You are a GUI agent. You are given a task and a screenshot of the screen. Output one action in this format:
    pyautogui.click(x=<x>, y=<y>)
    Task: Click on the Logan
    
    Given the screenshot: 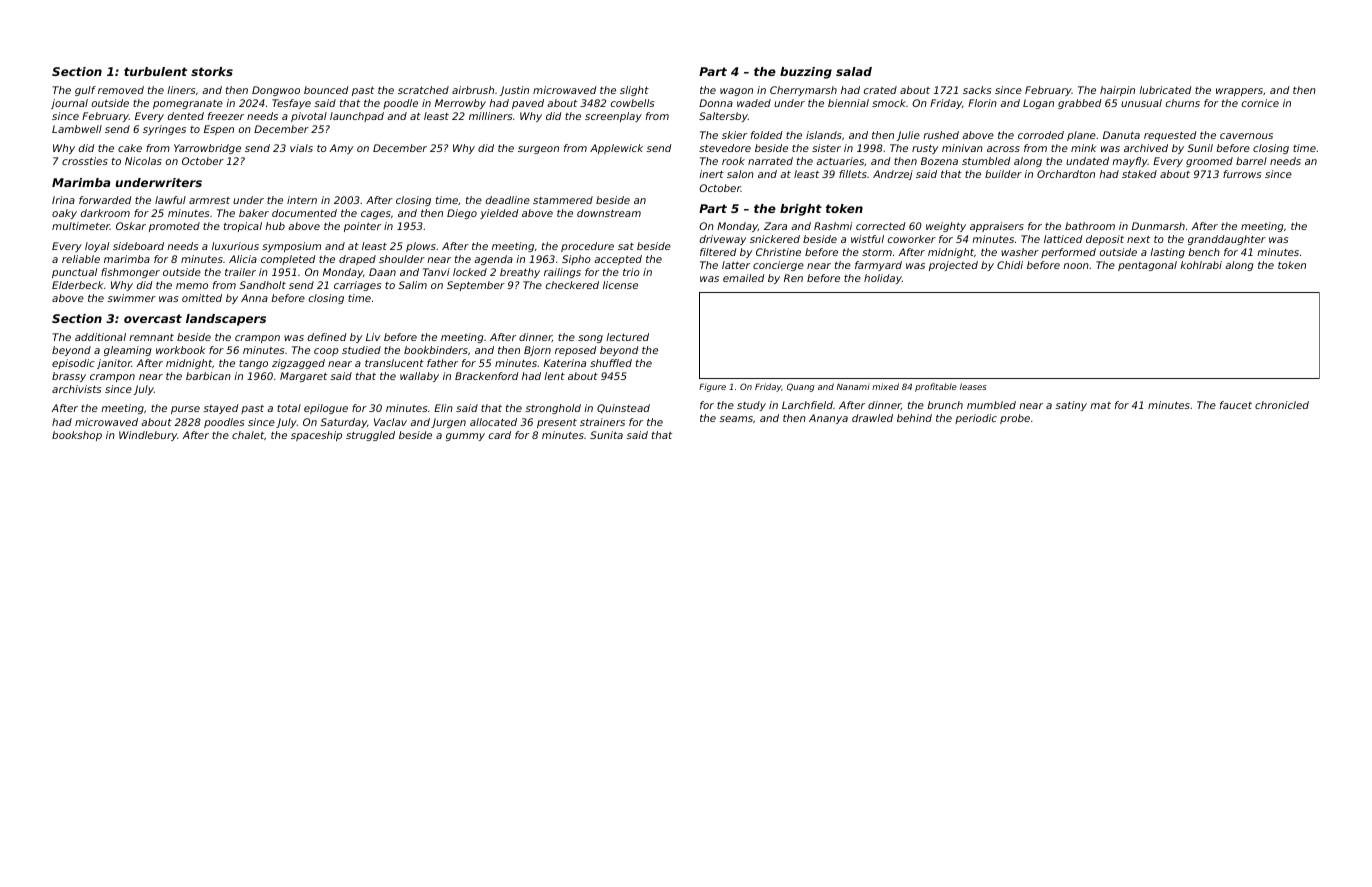 What is the action you would take?
    pyautogui.click(x=1038, y=104)
